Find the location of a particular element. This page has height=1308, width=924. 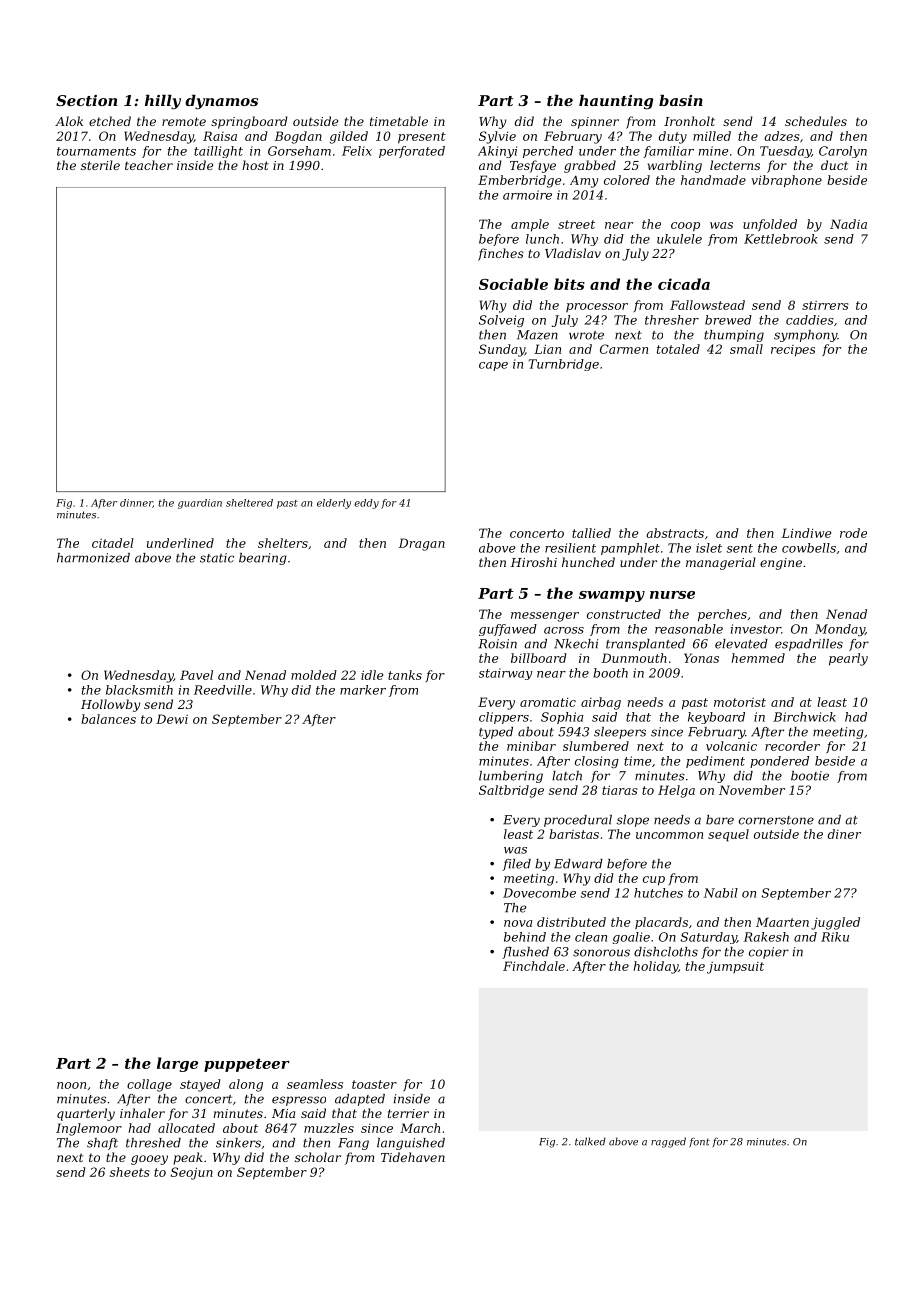

recipes is located at coordinates (793, 351).
